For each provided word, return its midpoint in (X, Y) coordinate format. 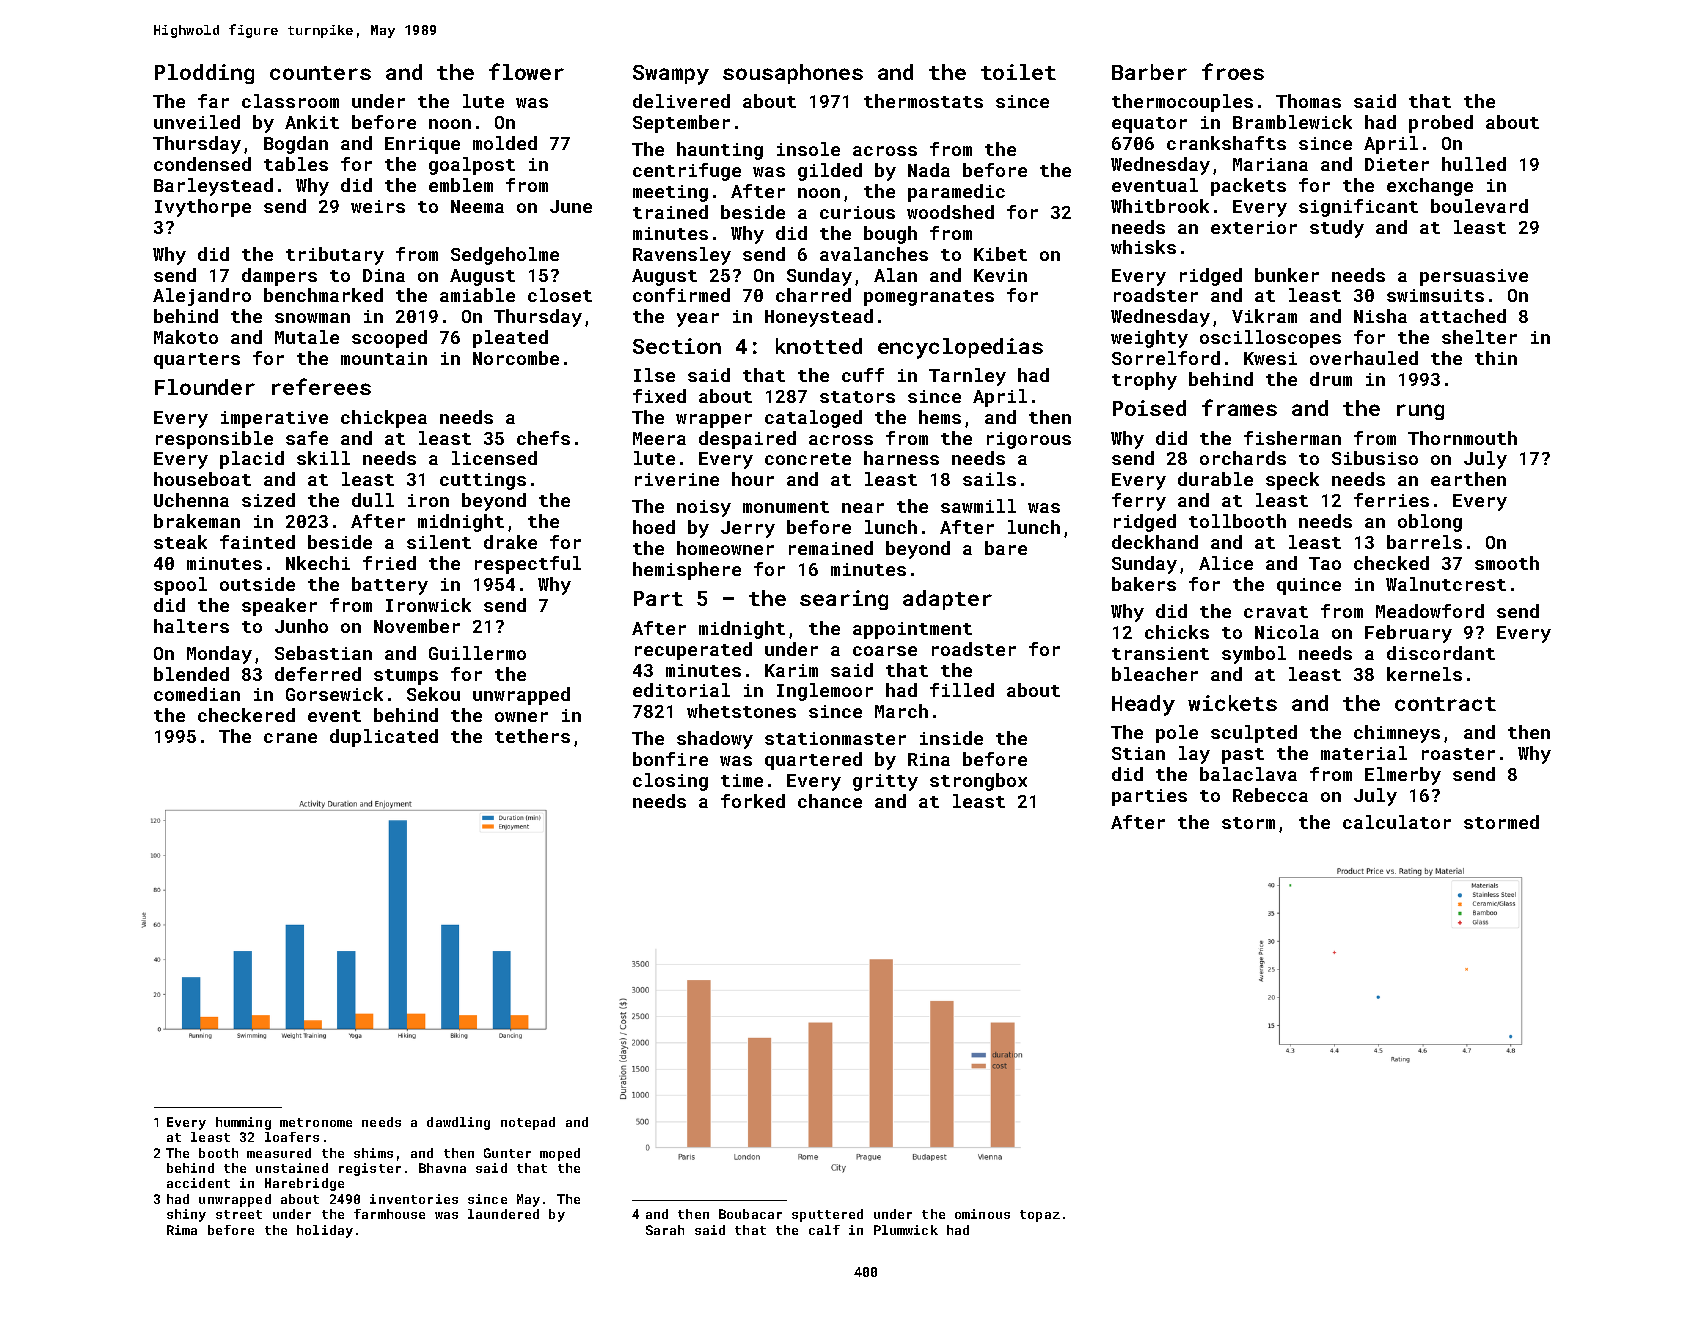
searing (844, 600)
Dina (384, 275)
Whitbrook (1160, 206)
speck (1292, 481)
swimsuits (1435, 295)
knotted (819, 346)
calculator (1397, 822)
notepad (528, 1123)
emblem (461, 185)
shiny (186, 1215)
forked (753, 801)
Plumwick (906, 1230)
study (1337, 229)
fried (389, 563)
